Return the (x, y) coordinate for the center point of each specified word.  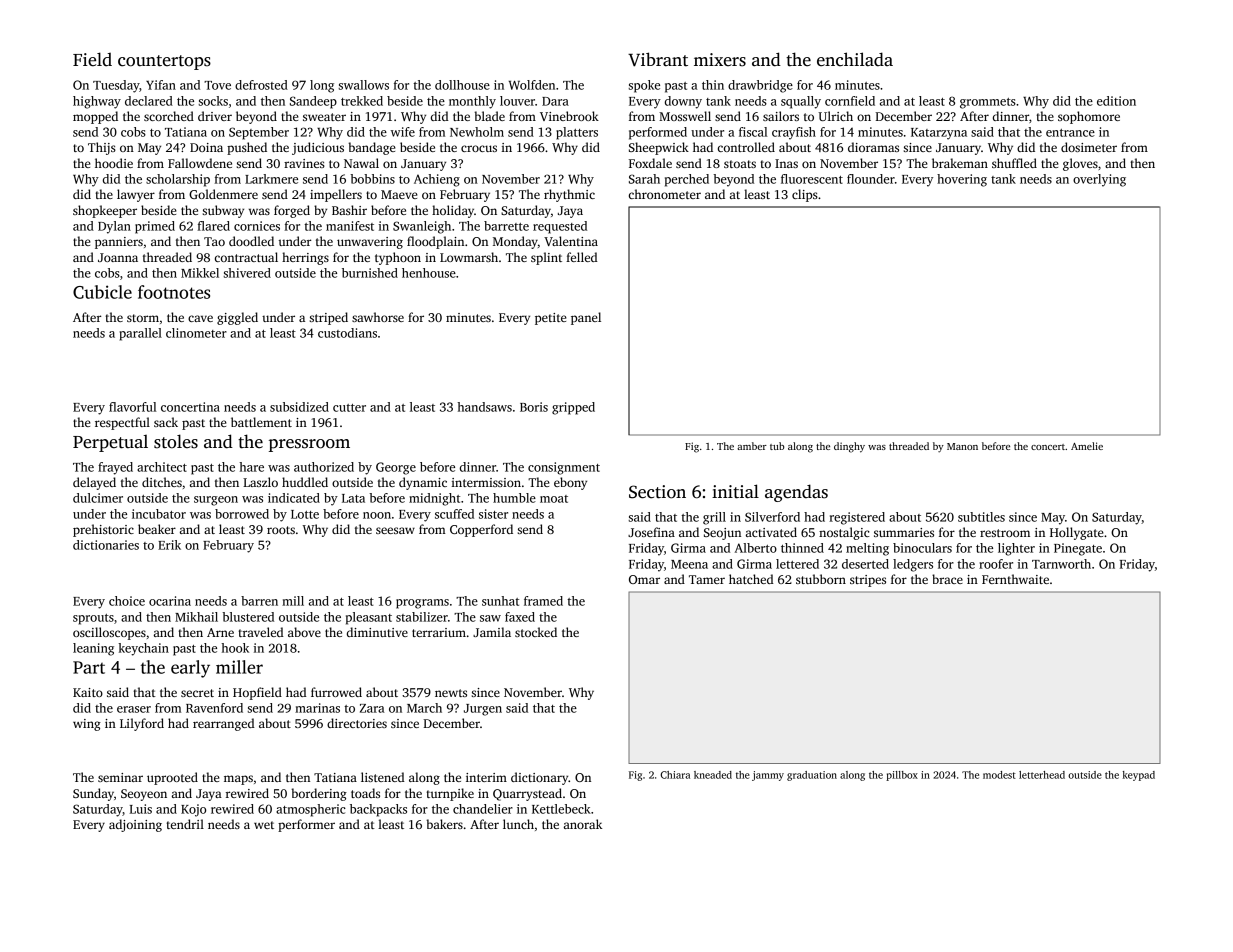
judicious (318, 148)
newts (451, 693)
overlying (1099, 180)
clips (805, 195)
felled (582, 257)
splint (546, 258)
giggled (237, 318)
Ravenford (214, 708)
